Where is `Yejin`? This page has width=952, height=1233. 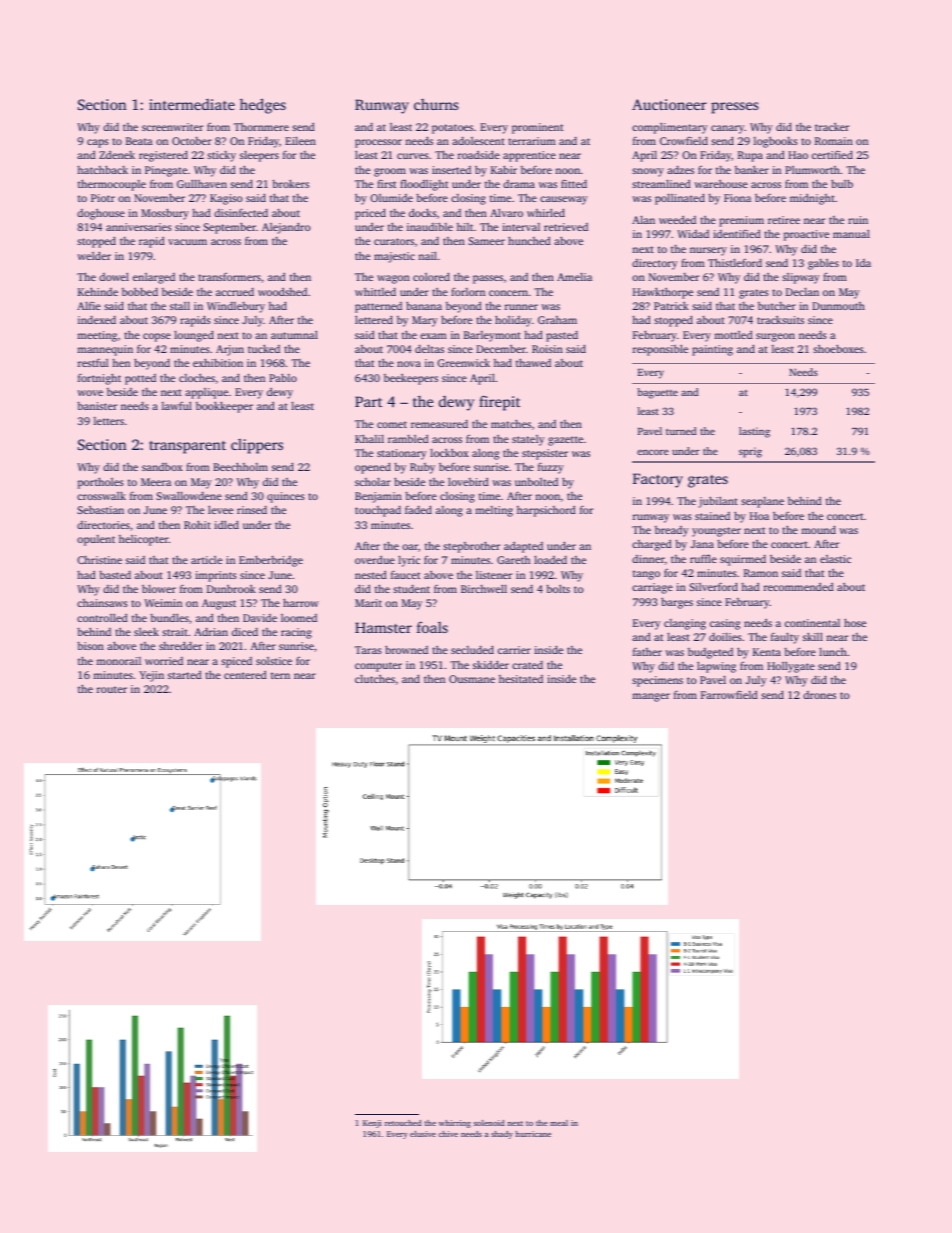 Yejin is located at coordinates (151, 676).
